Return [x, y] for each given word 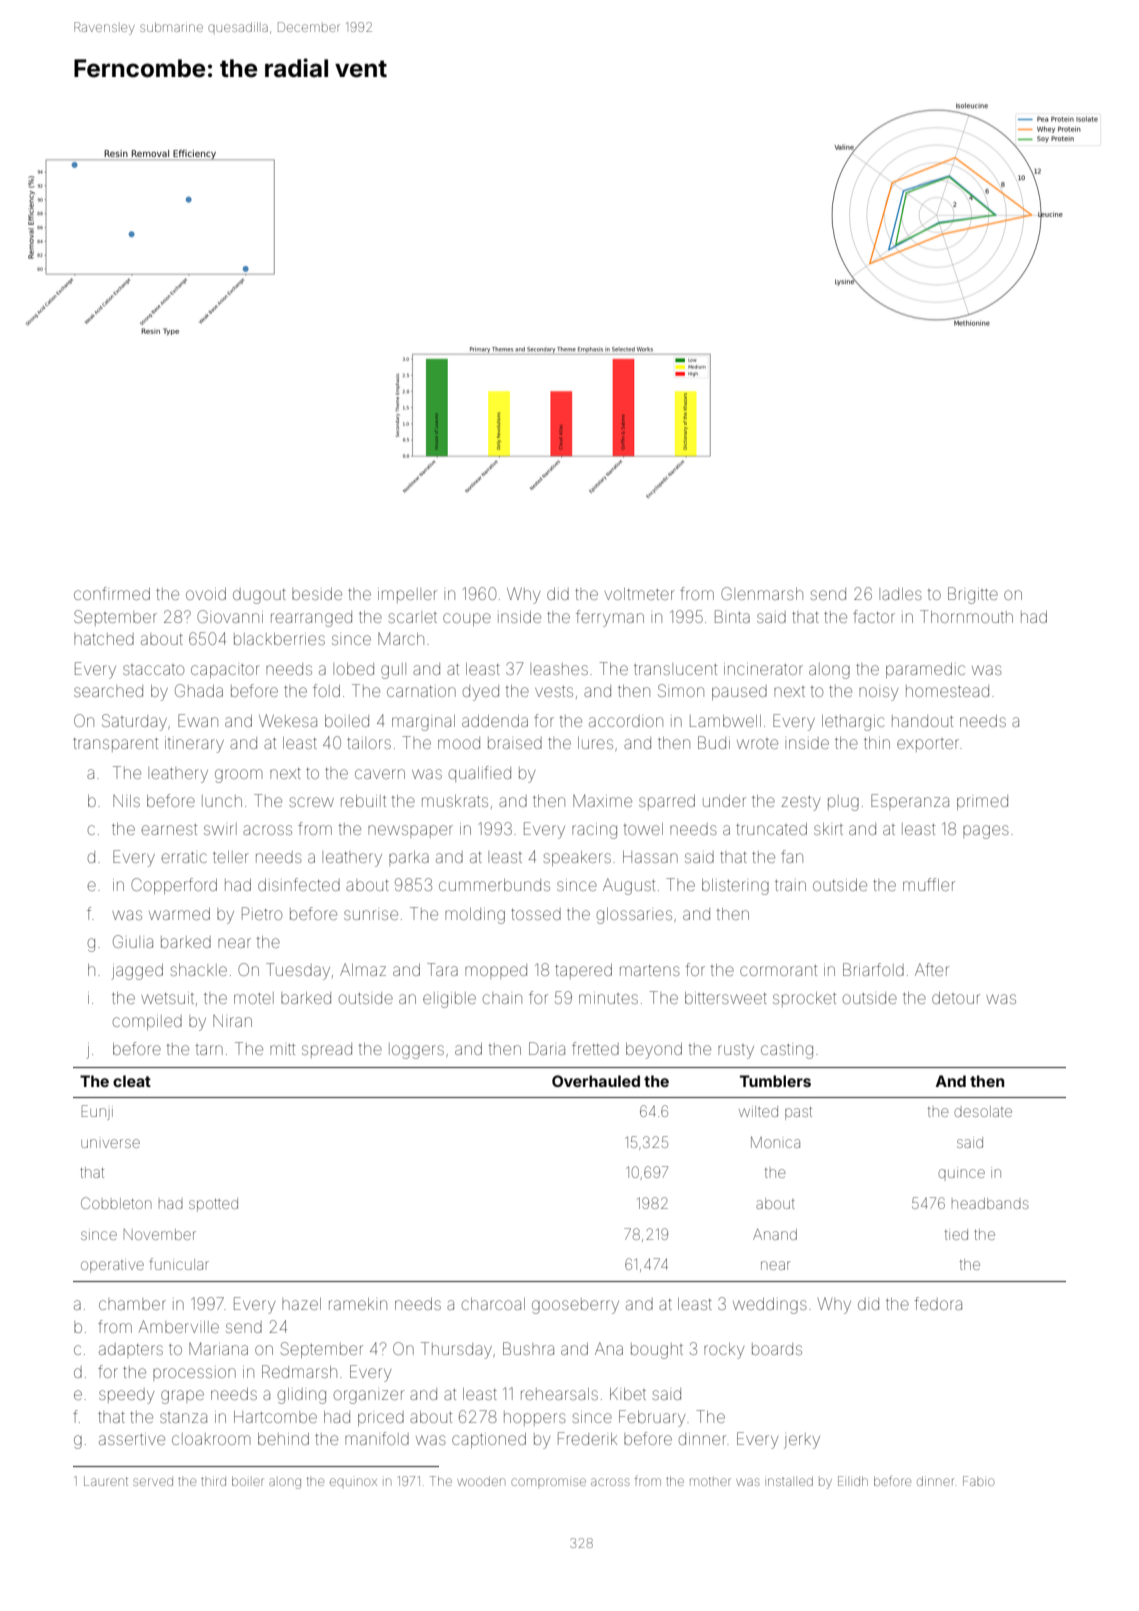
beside [317, 594]
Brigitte [973, 595]
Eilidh [853, 1481]
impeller [407, 595]
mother [710, 1481]
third [213, 1481]
